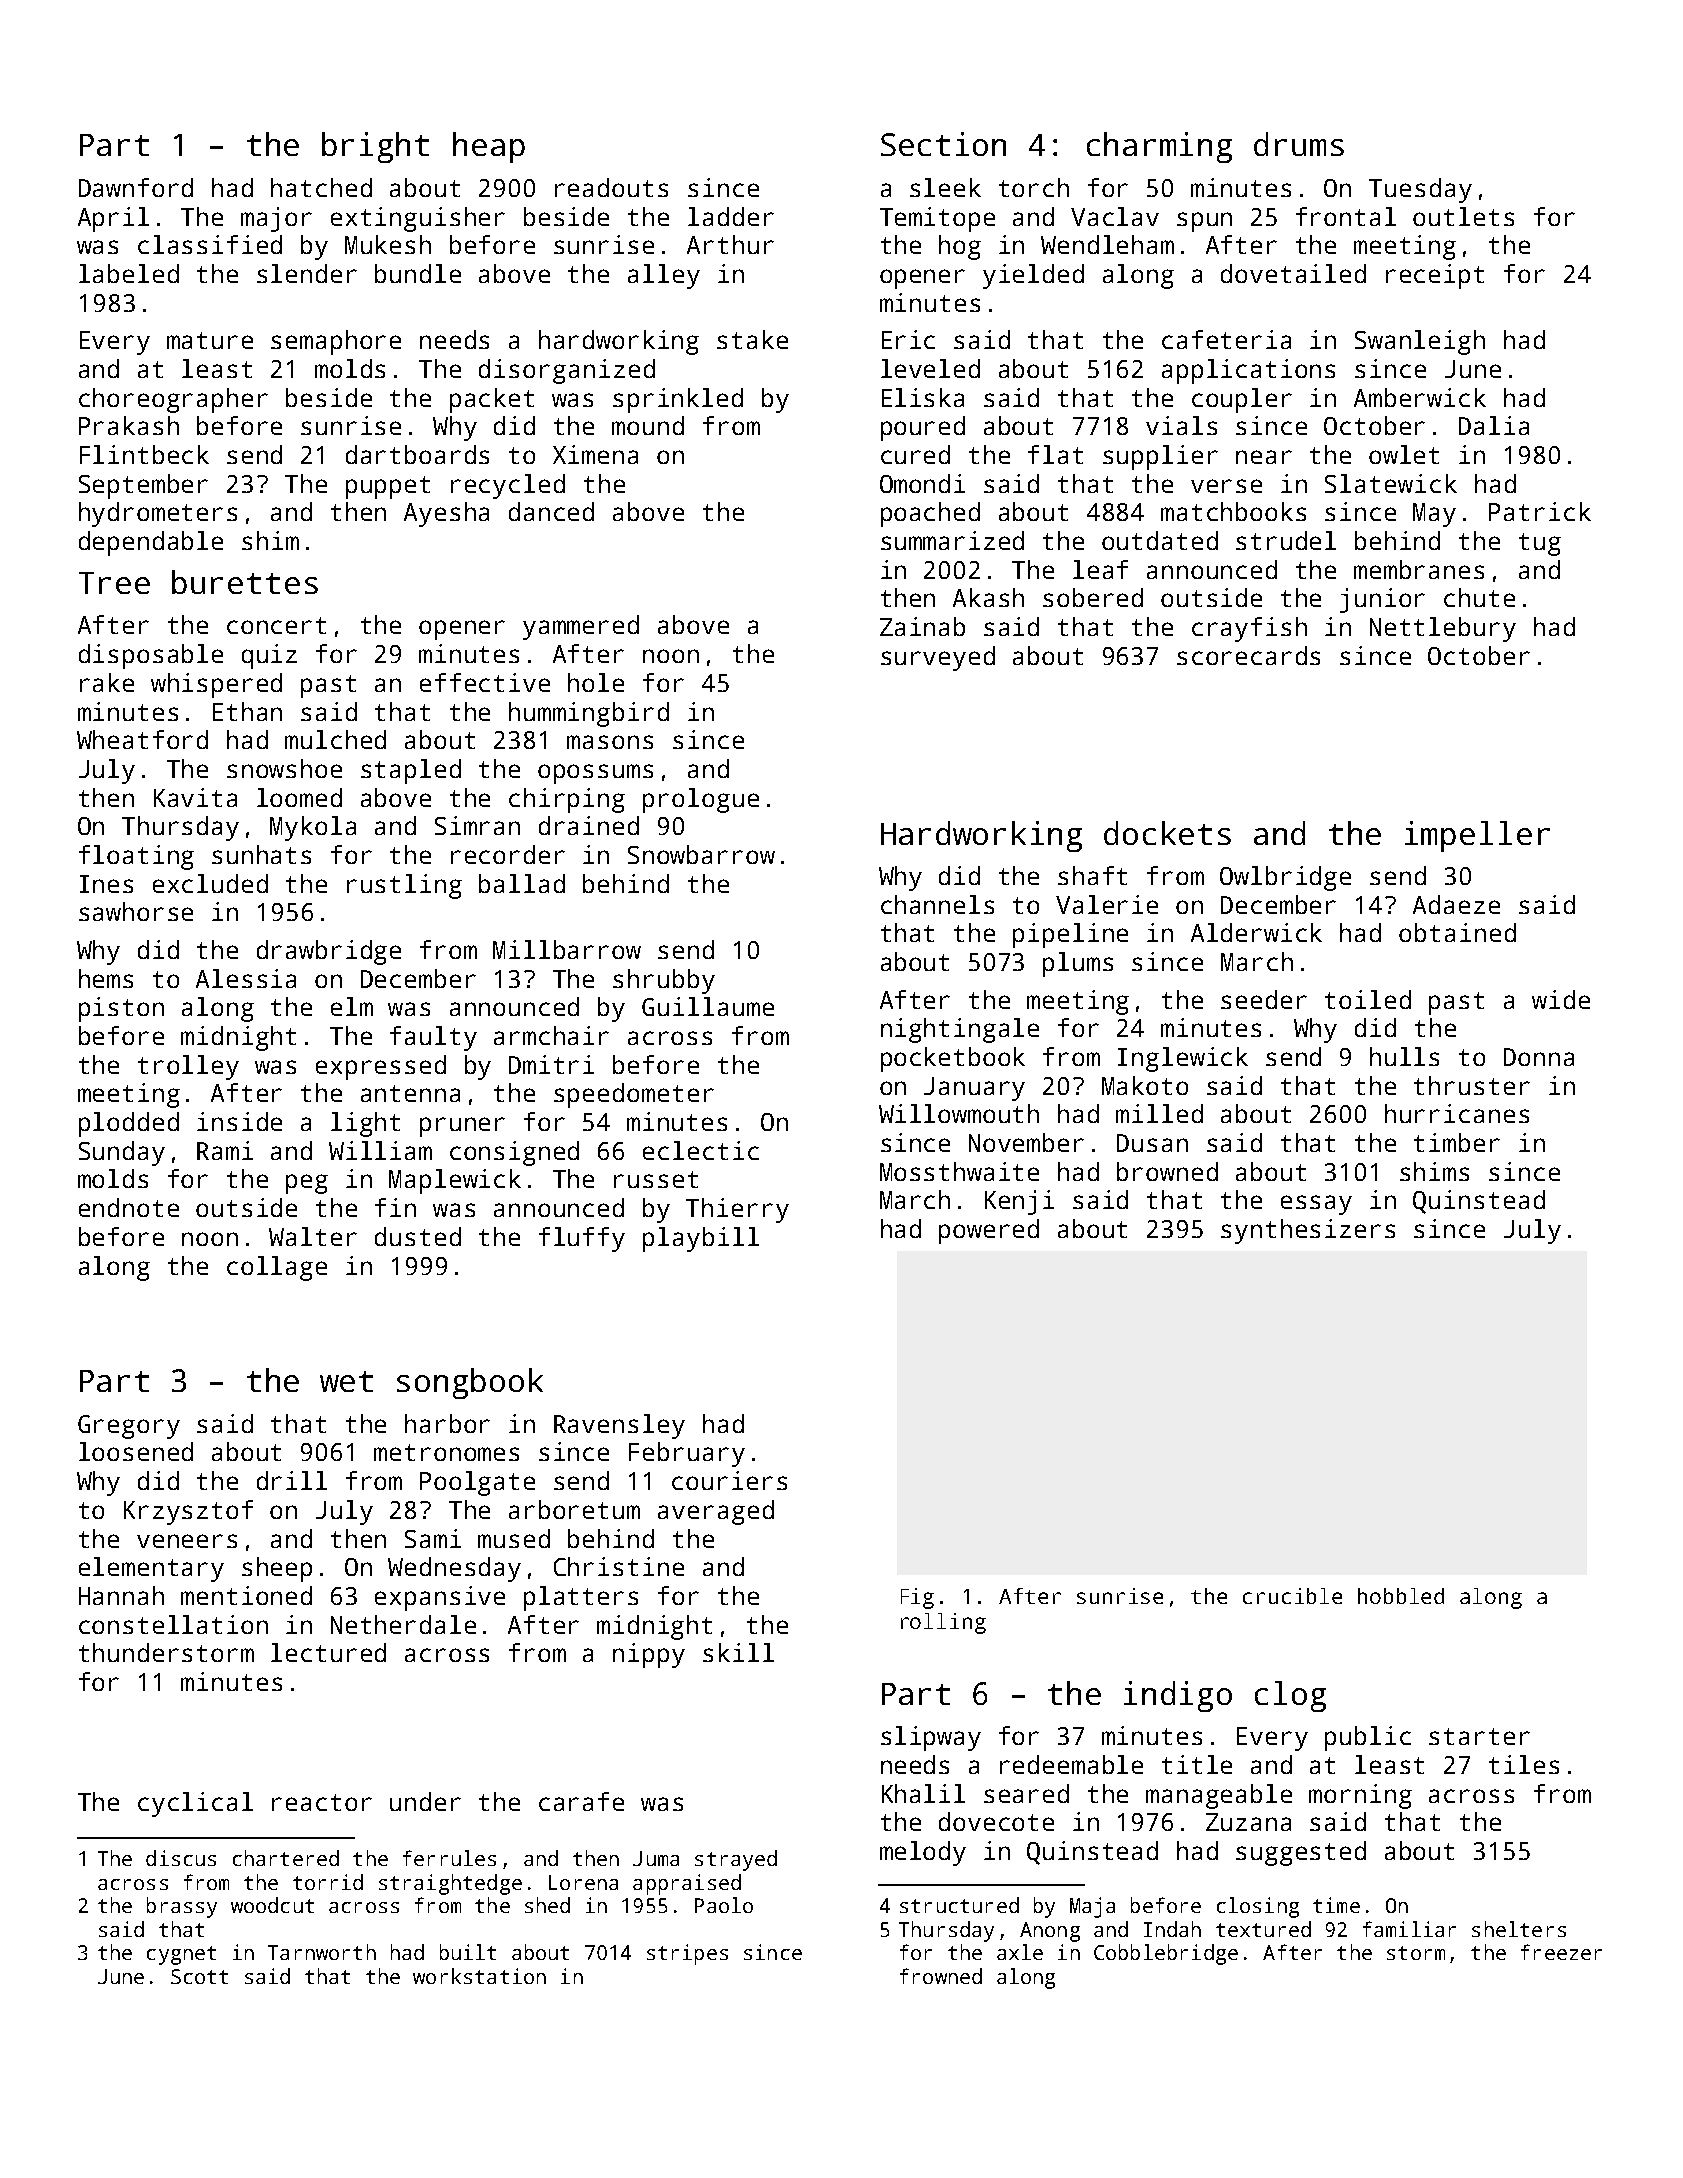 The height and width of the screenshot is (2178, 1683). Describe the element at coordinates (346, 1381) in the screenshot. I see `wet` at that location.
